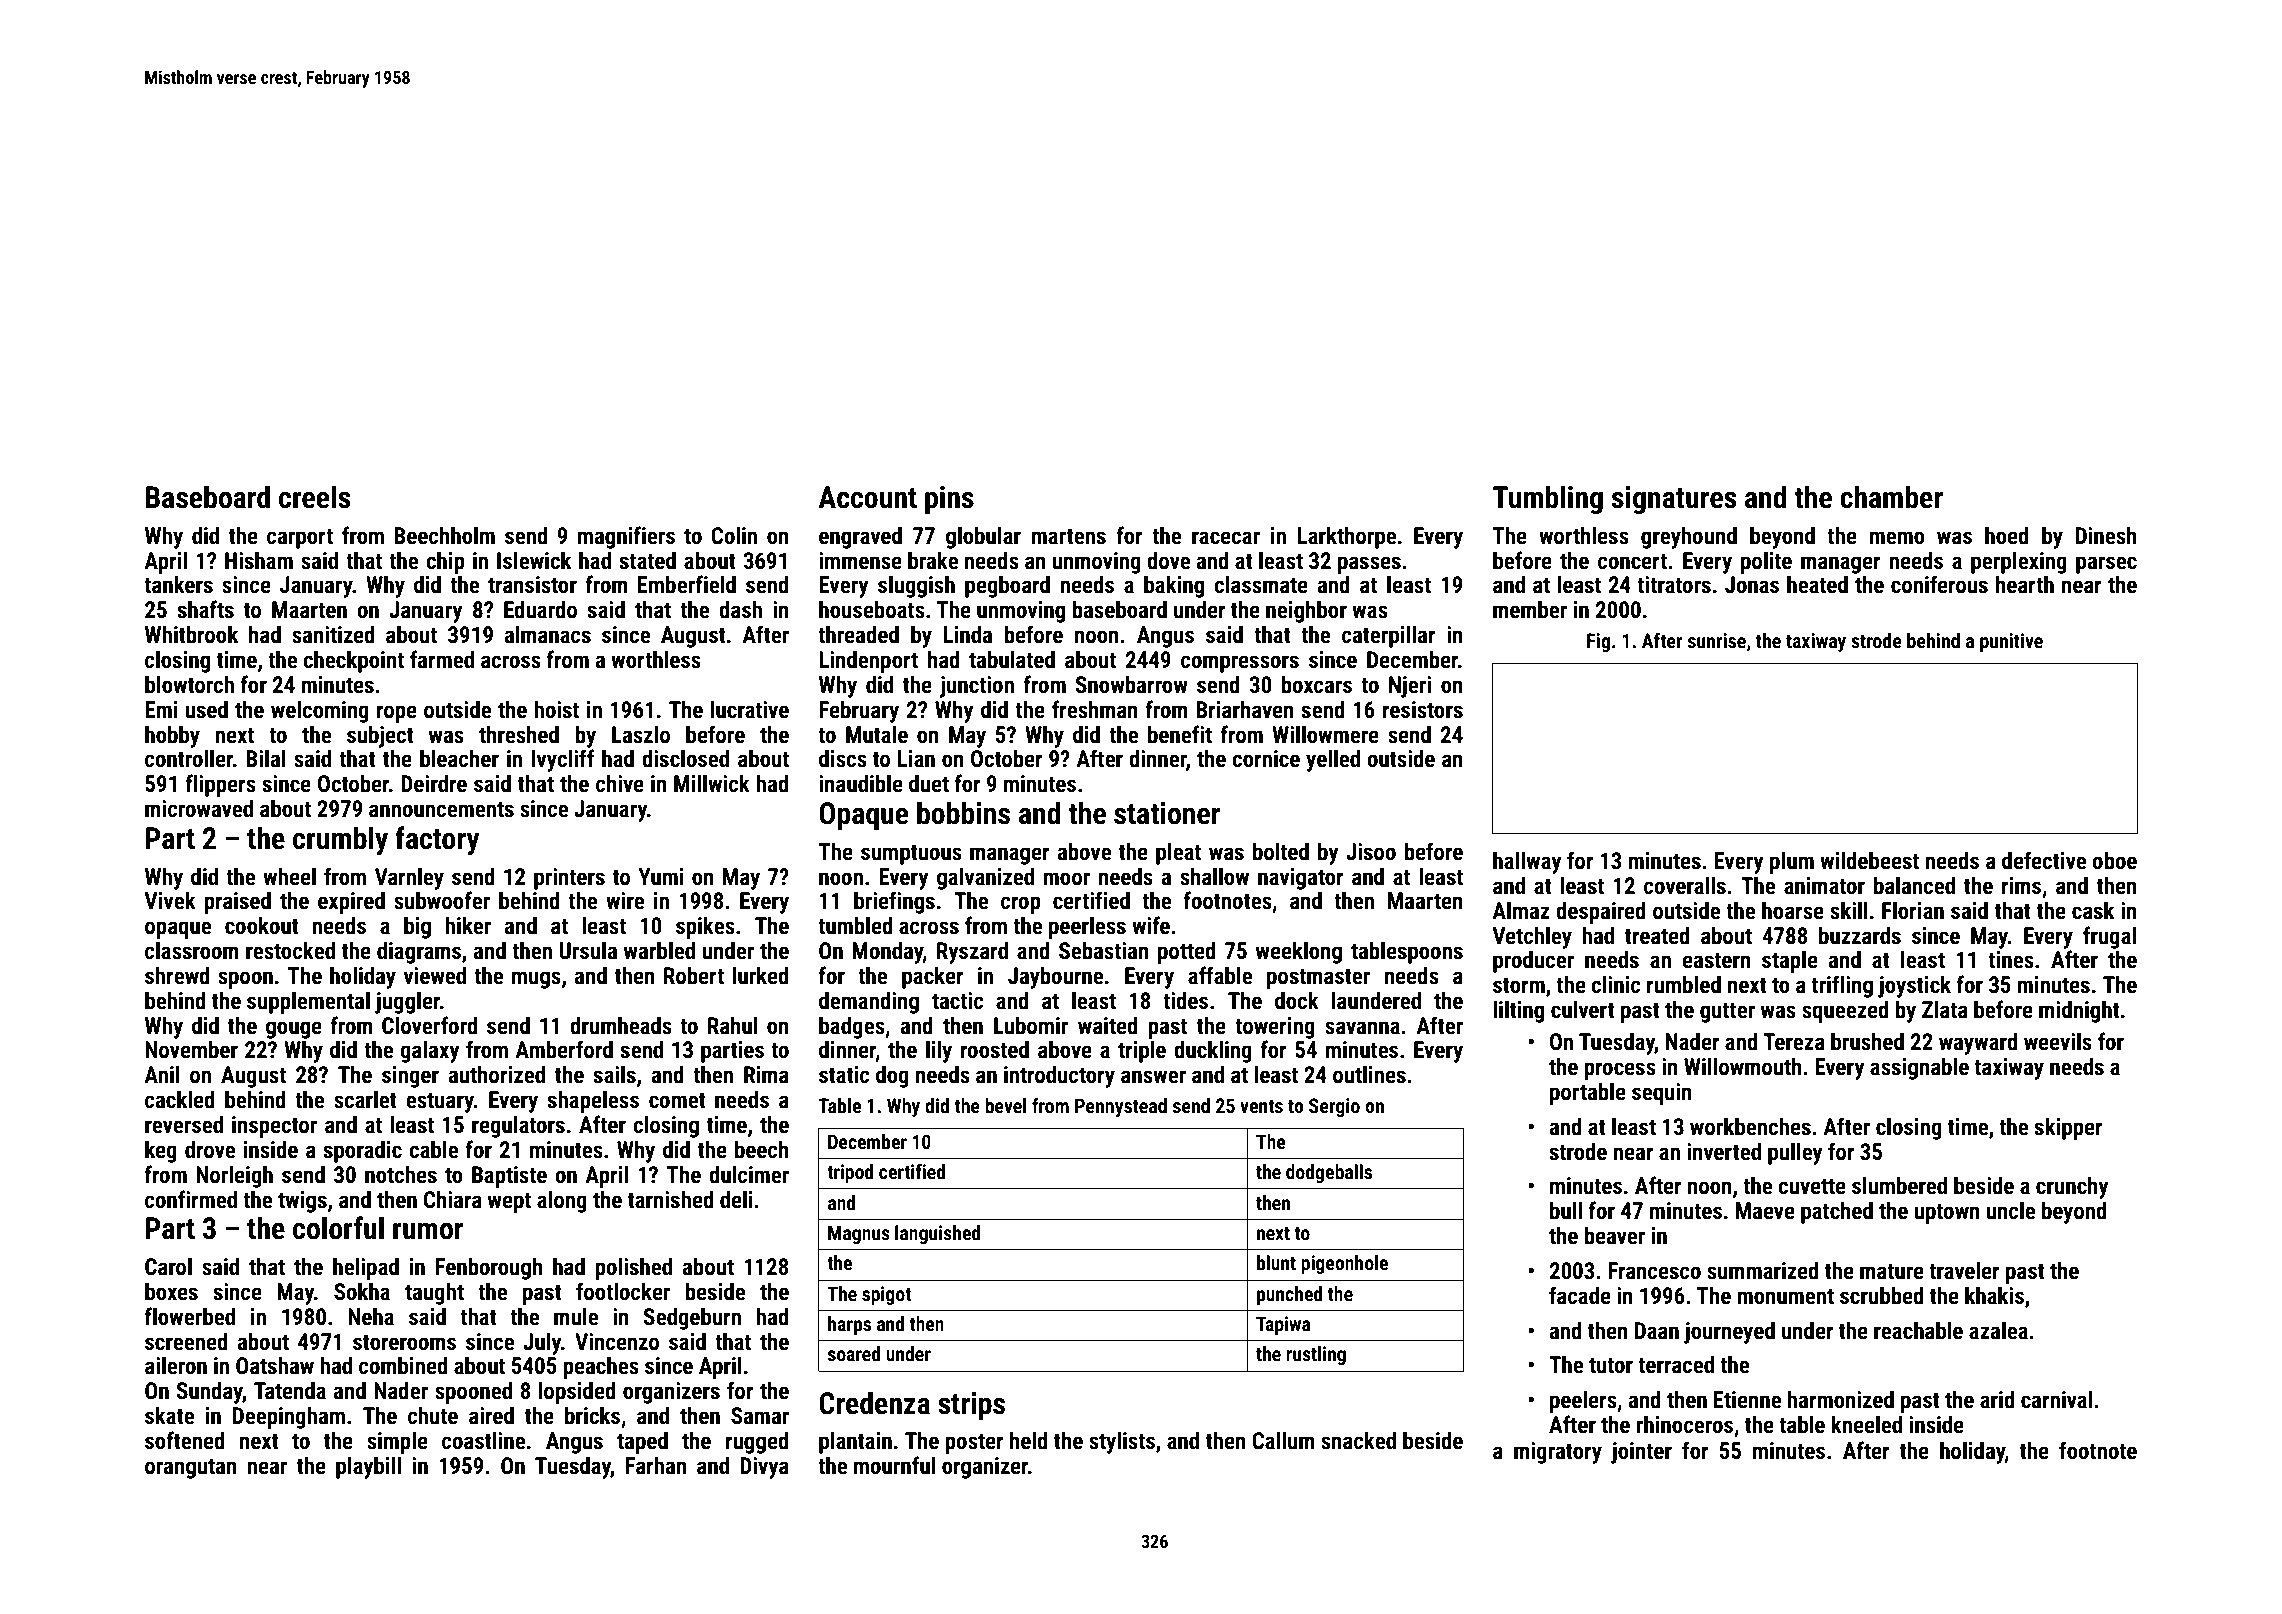  I want to click on pins, so click(949, 500).
